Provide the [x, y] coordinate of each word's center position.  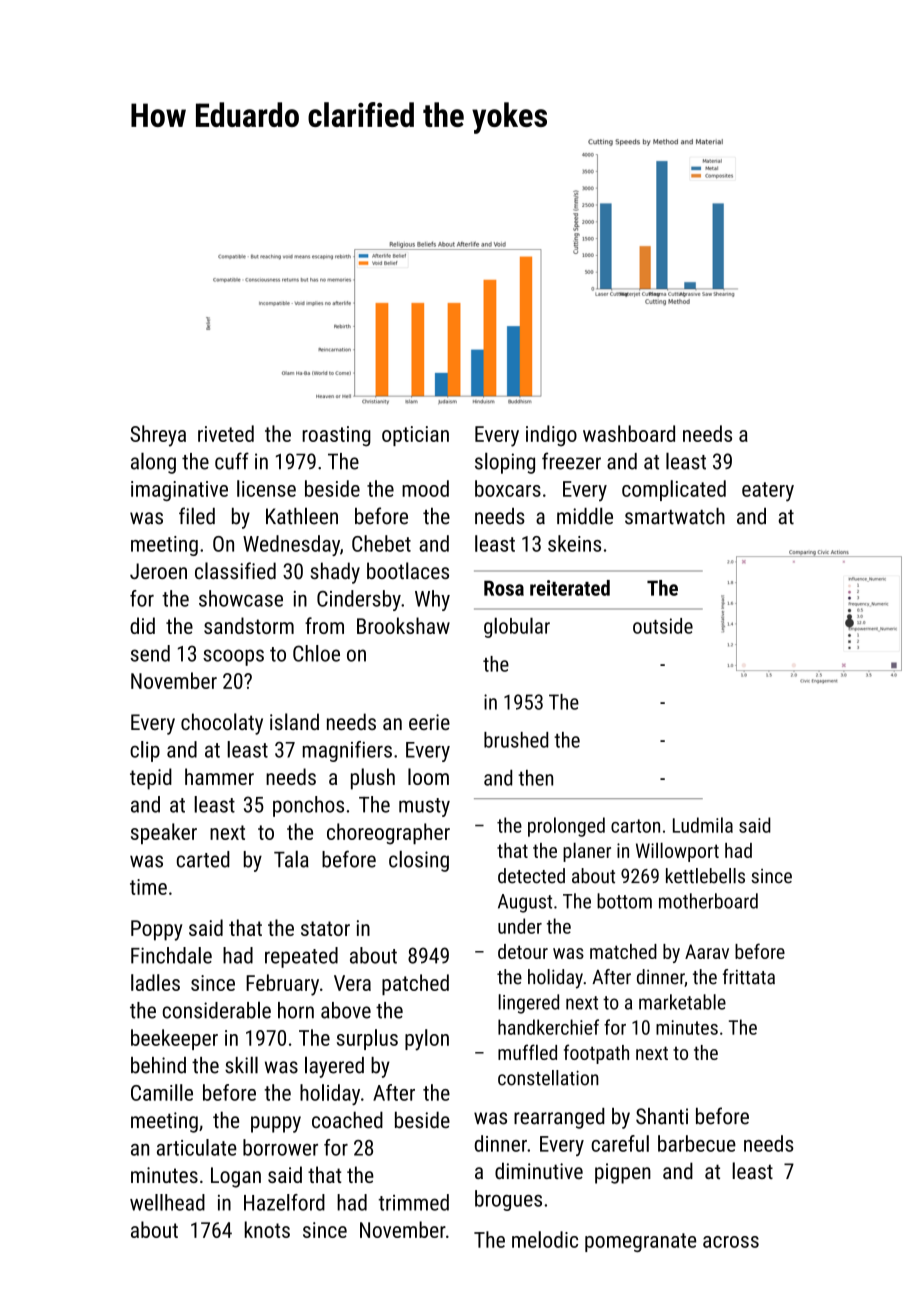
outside [663, 626]
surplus [367, 1039]
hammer [219, 776]
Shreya [158, 436]
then [535, 778]
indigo [551, 436]
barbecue [697, 1143]
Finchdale [171, 955]
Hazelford [284, 1202]
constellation [548, 1078]
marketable [682, 1002]
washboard [629, 433]
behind [158, 1065]
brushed [516, 740]
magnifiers [347, 751]
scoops [233, 657]
